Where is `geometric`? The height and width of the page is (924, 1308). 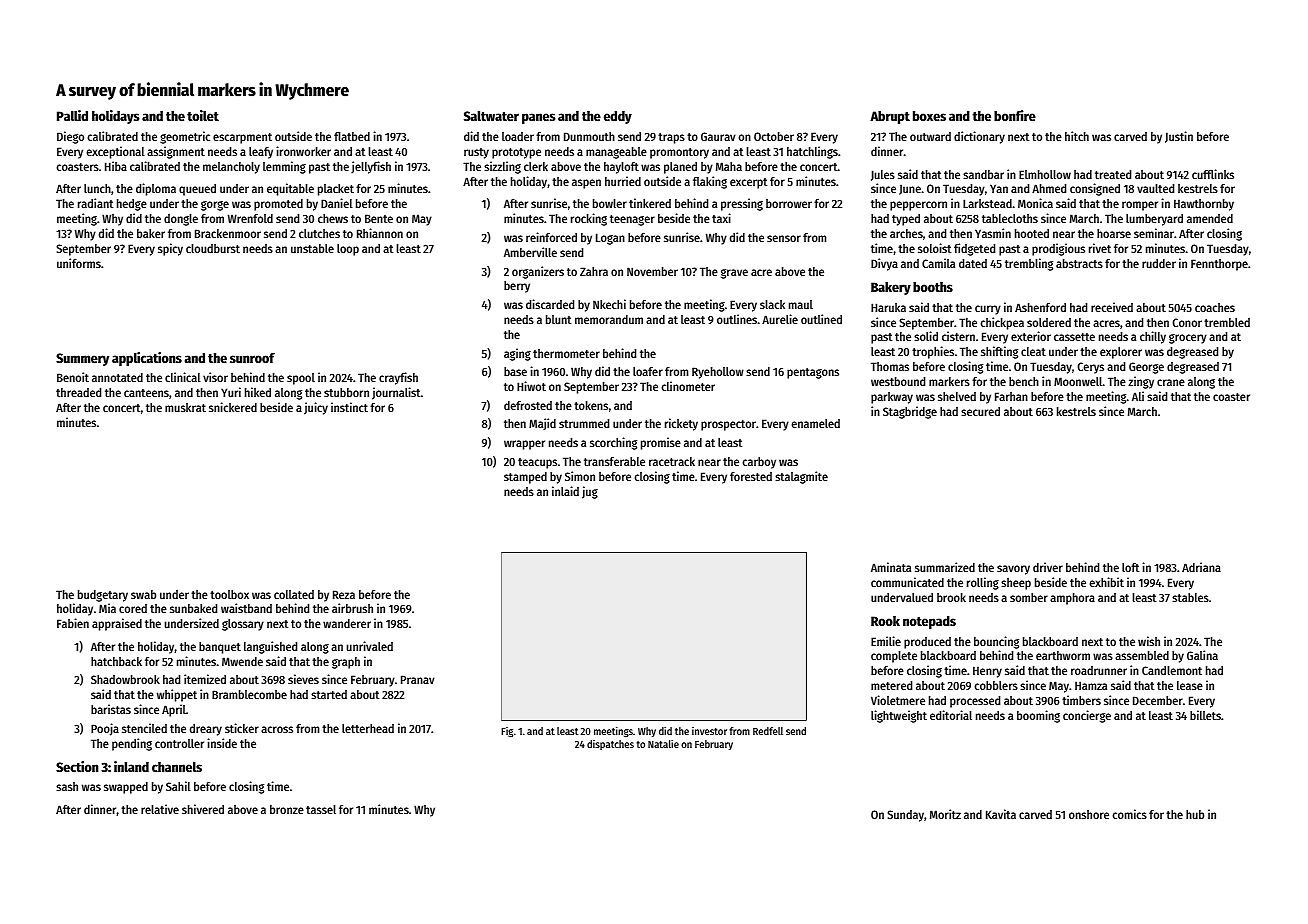 geometric is located at coordinates (185, 137).
